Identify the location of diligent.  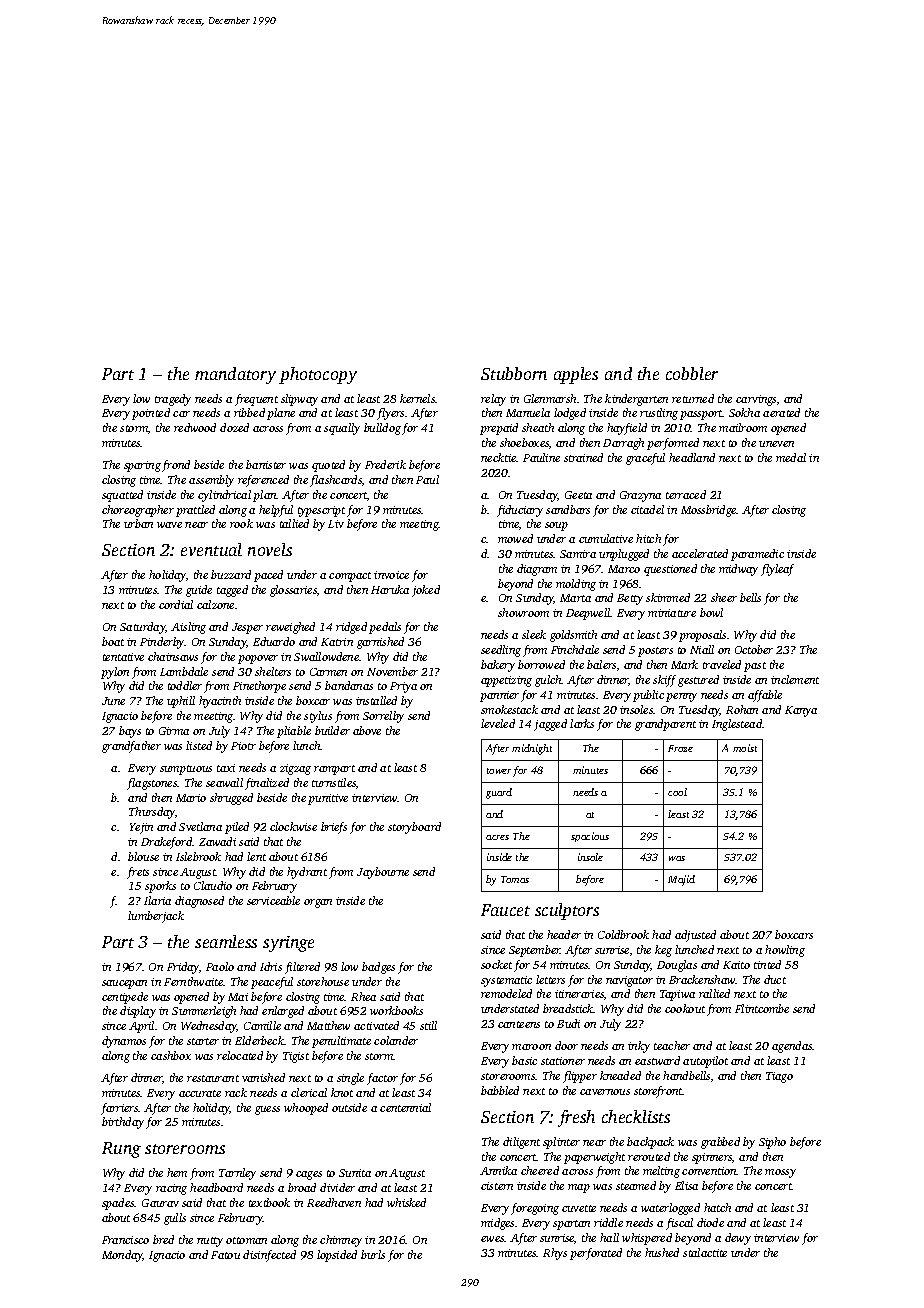
(521, 1143).
